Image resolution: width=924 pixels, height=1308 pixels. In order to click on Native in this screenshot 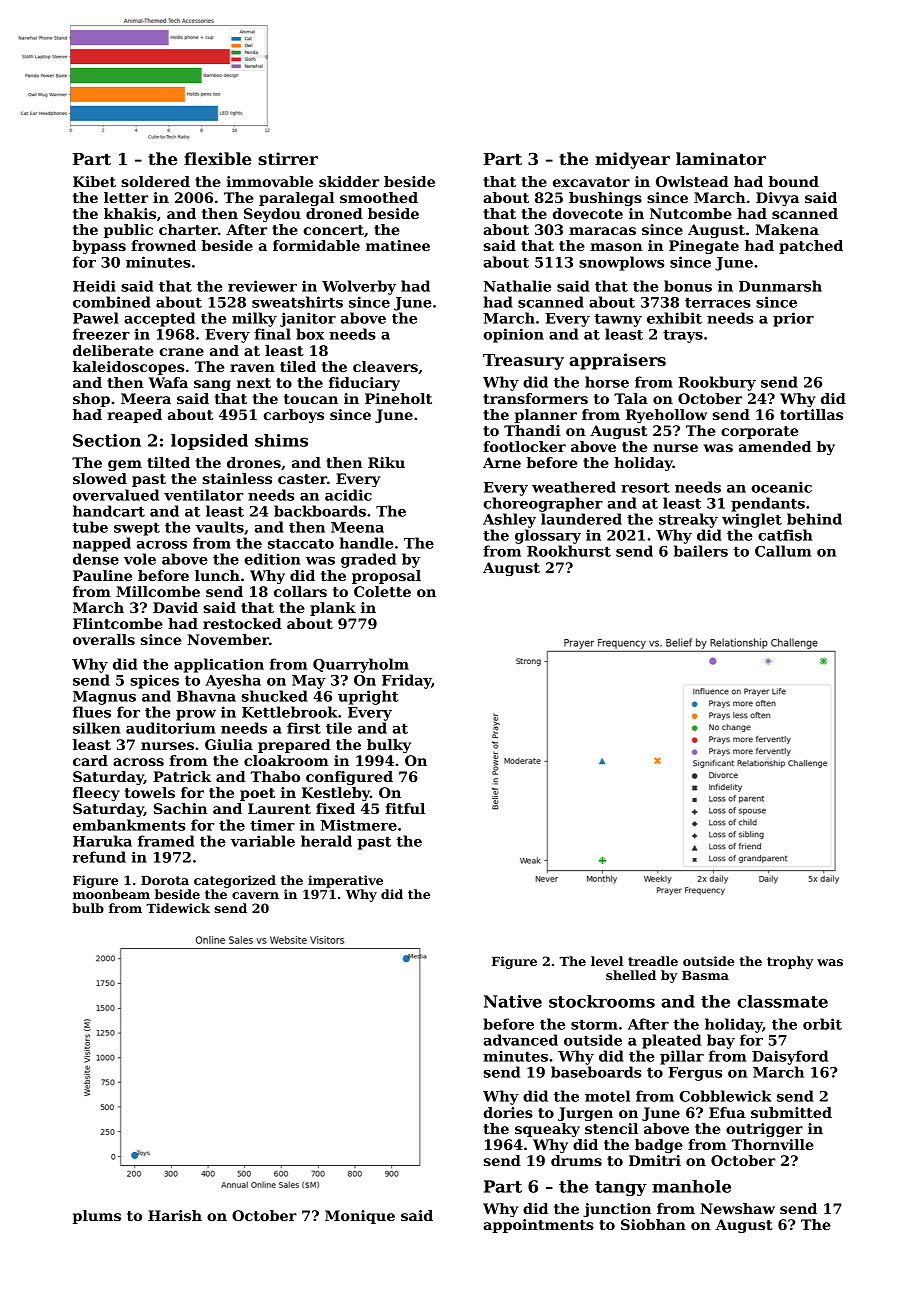, I will do `click(513, 1001)`.
